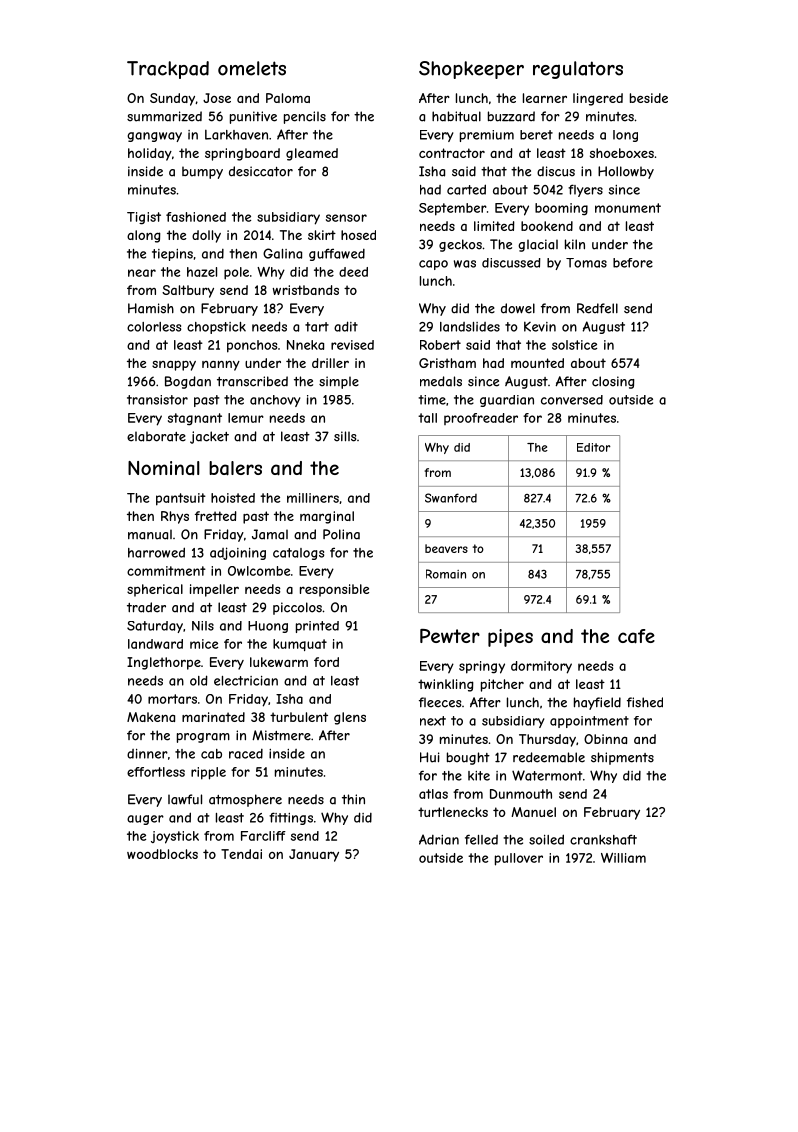  What do you see at coordinates (547, 740) in the image?
I see `Thursday` at bounding box center [547, 740].
